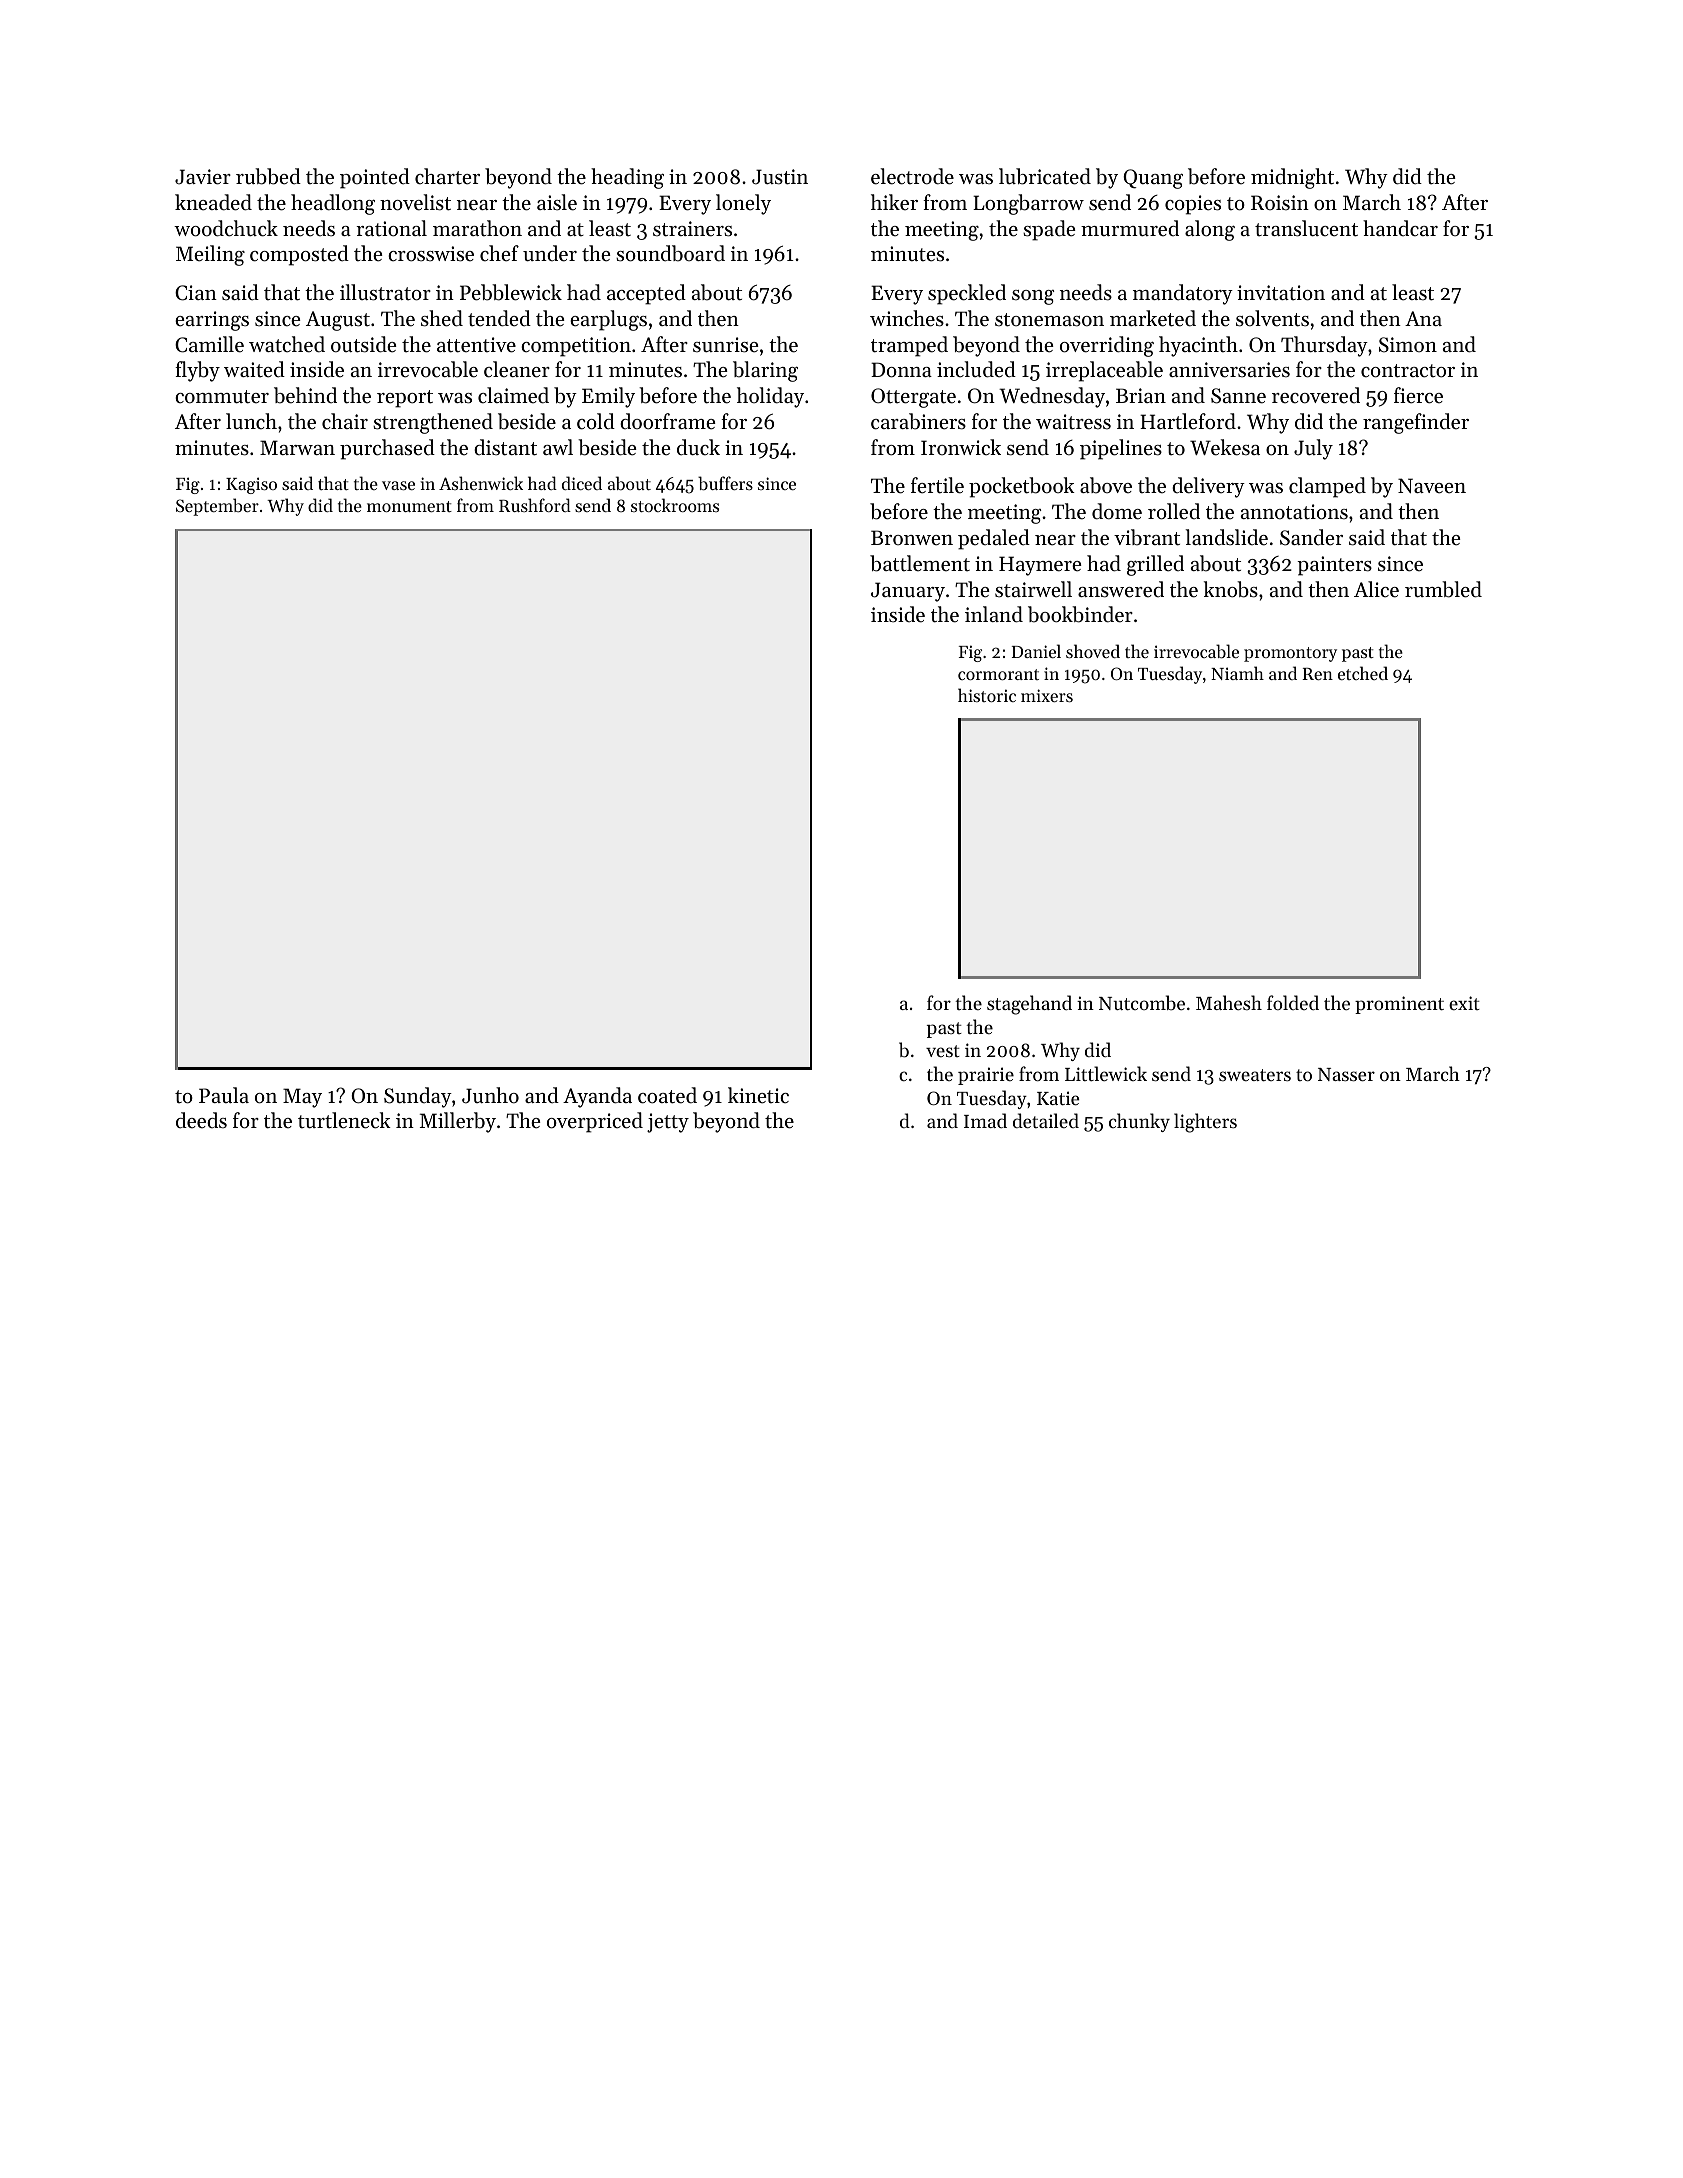 This page has width=1683, height=2178. What do you see at coordinates (344, 1120) in the page?
I see `turtleneck` at bounding box center [344, 1120].
